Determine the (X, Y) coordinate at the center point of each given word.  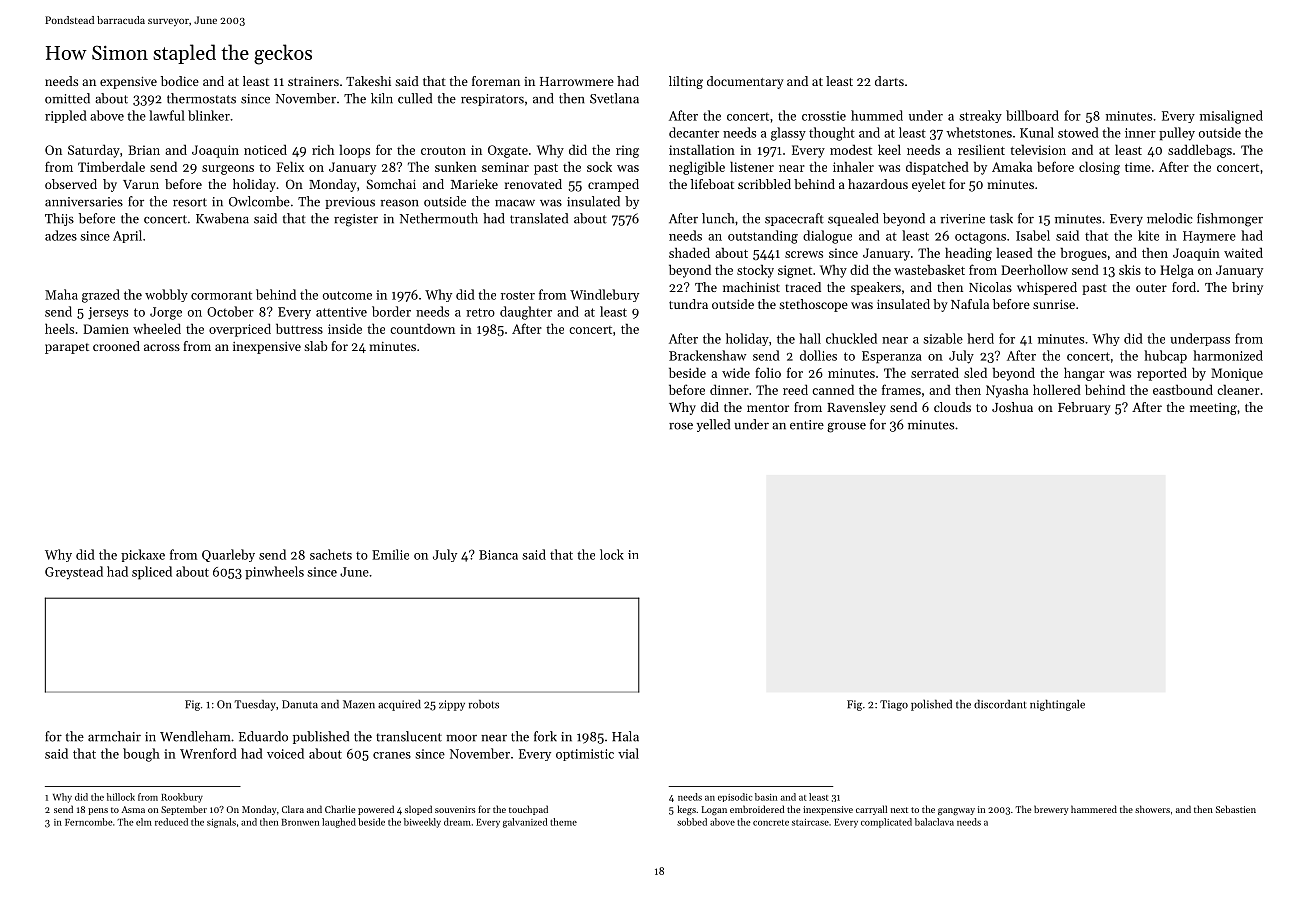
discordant (1000, 704)
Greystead (74, 573)
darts (889, 81)
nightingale (1057, 705)
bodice (180, 81)
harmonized (1228, 355)
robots (484, 704)
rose (681, 426)
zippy (452, 705)
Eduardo (263, 736)
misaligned (1231, 117)
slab (316, 346)
